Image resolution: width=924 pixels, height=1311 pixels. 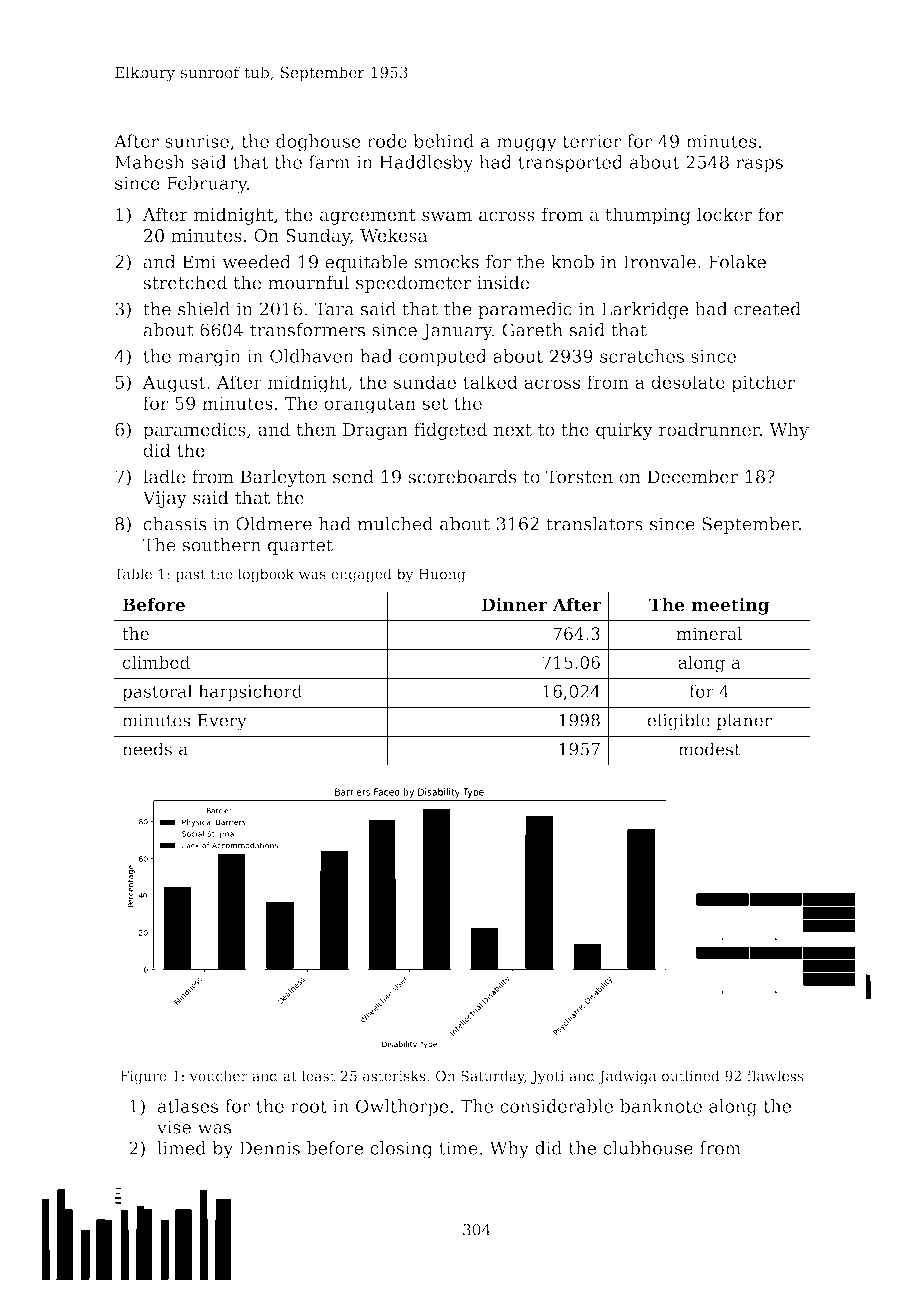 What do you see at coordinates (256, 262) in the document?
I see `weeded` at bounding box center [256, 262].
